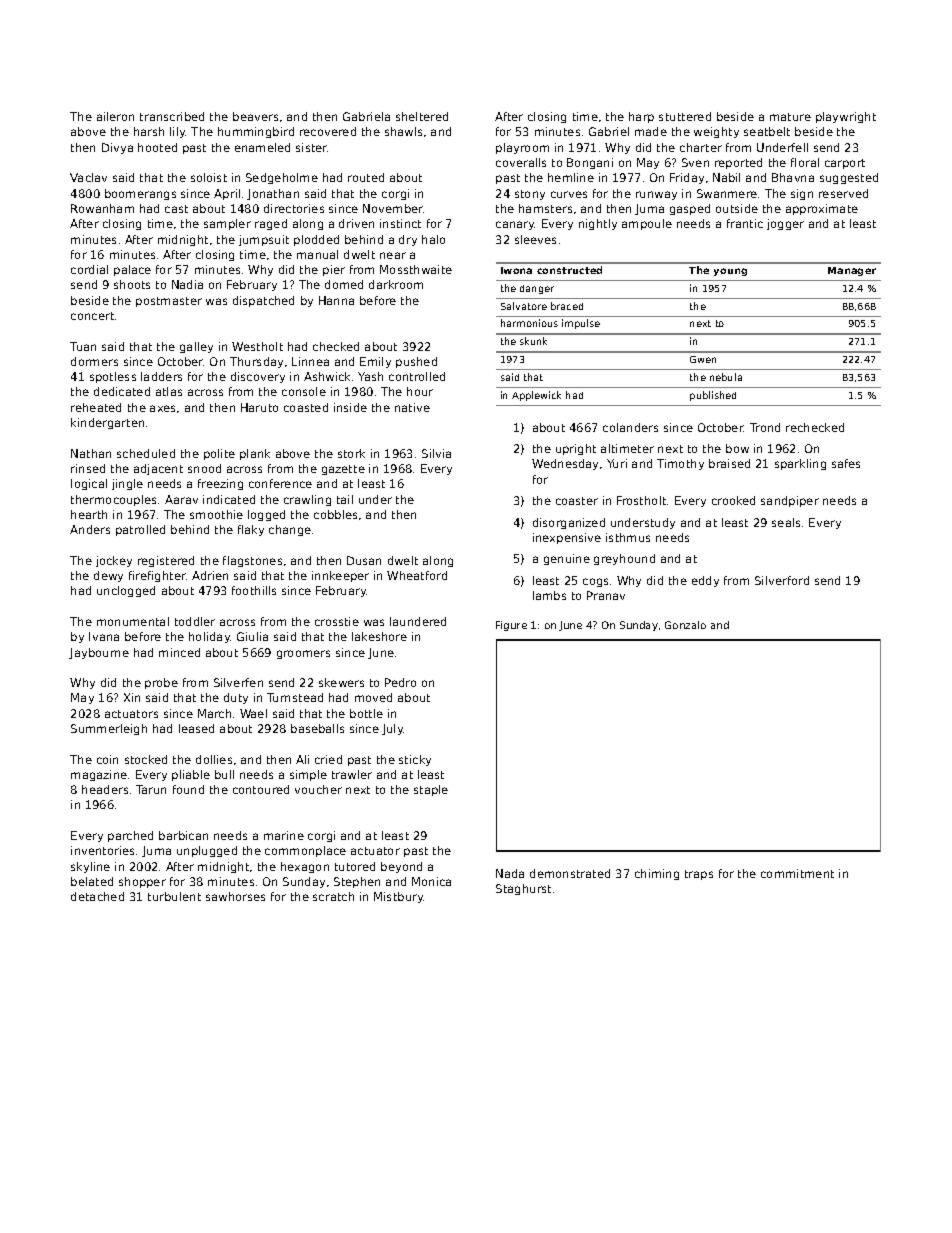  I want to click on driven, so click(356, 223).
